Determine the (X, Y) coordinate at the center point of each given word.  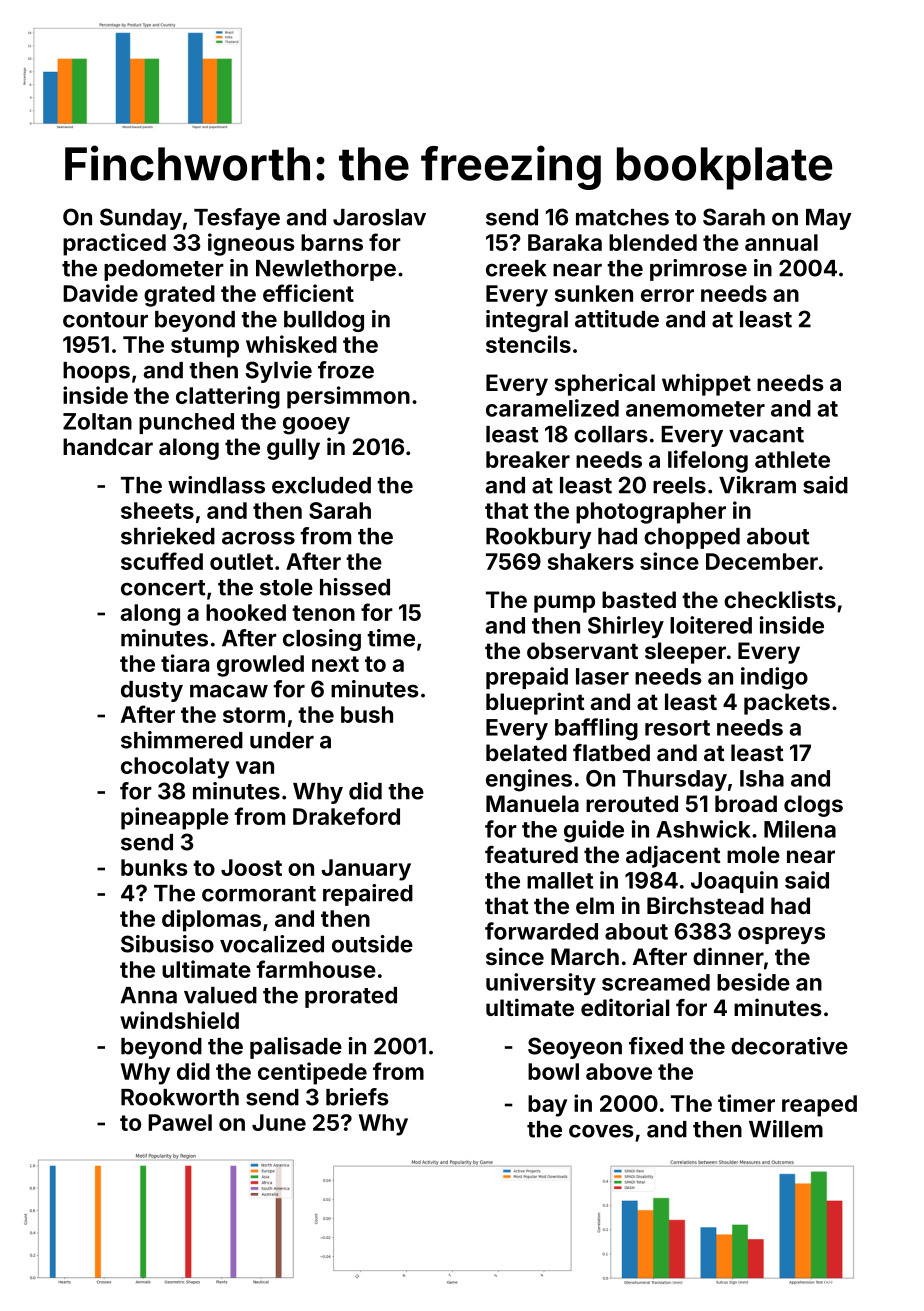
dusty (152, 691)
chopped (692, 538)
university (541, 984)
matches (622, 217)
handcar (108, 446)
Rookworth (180, 1097)
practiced (114, 244)
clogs (813, 806)
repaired (368, 895)
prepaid (527, 678)
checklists (780, 599)
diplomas (211, 920)
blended (653, 242)
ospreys (781, 935)
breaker (528, 459)
